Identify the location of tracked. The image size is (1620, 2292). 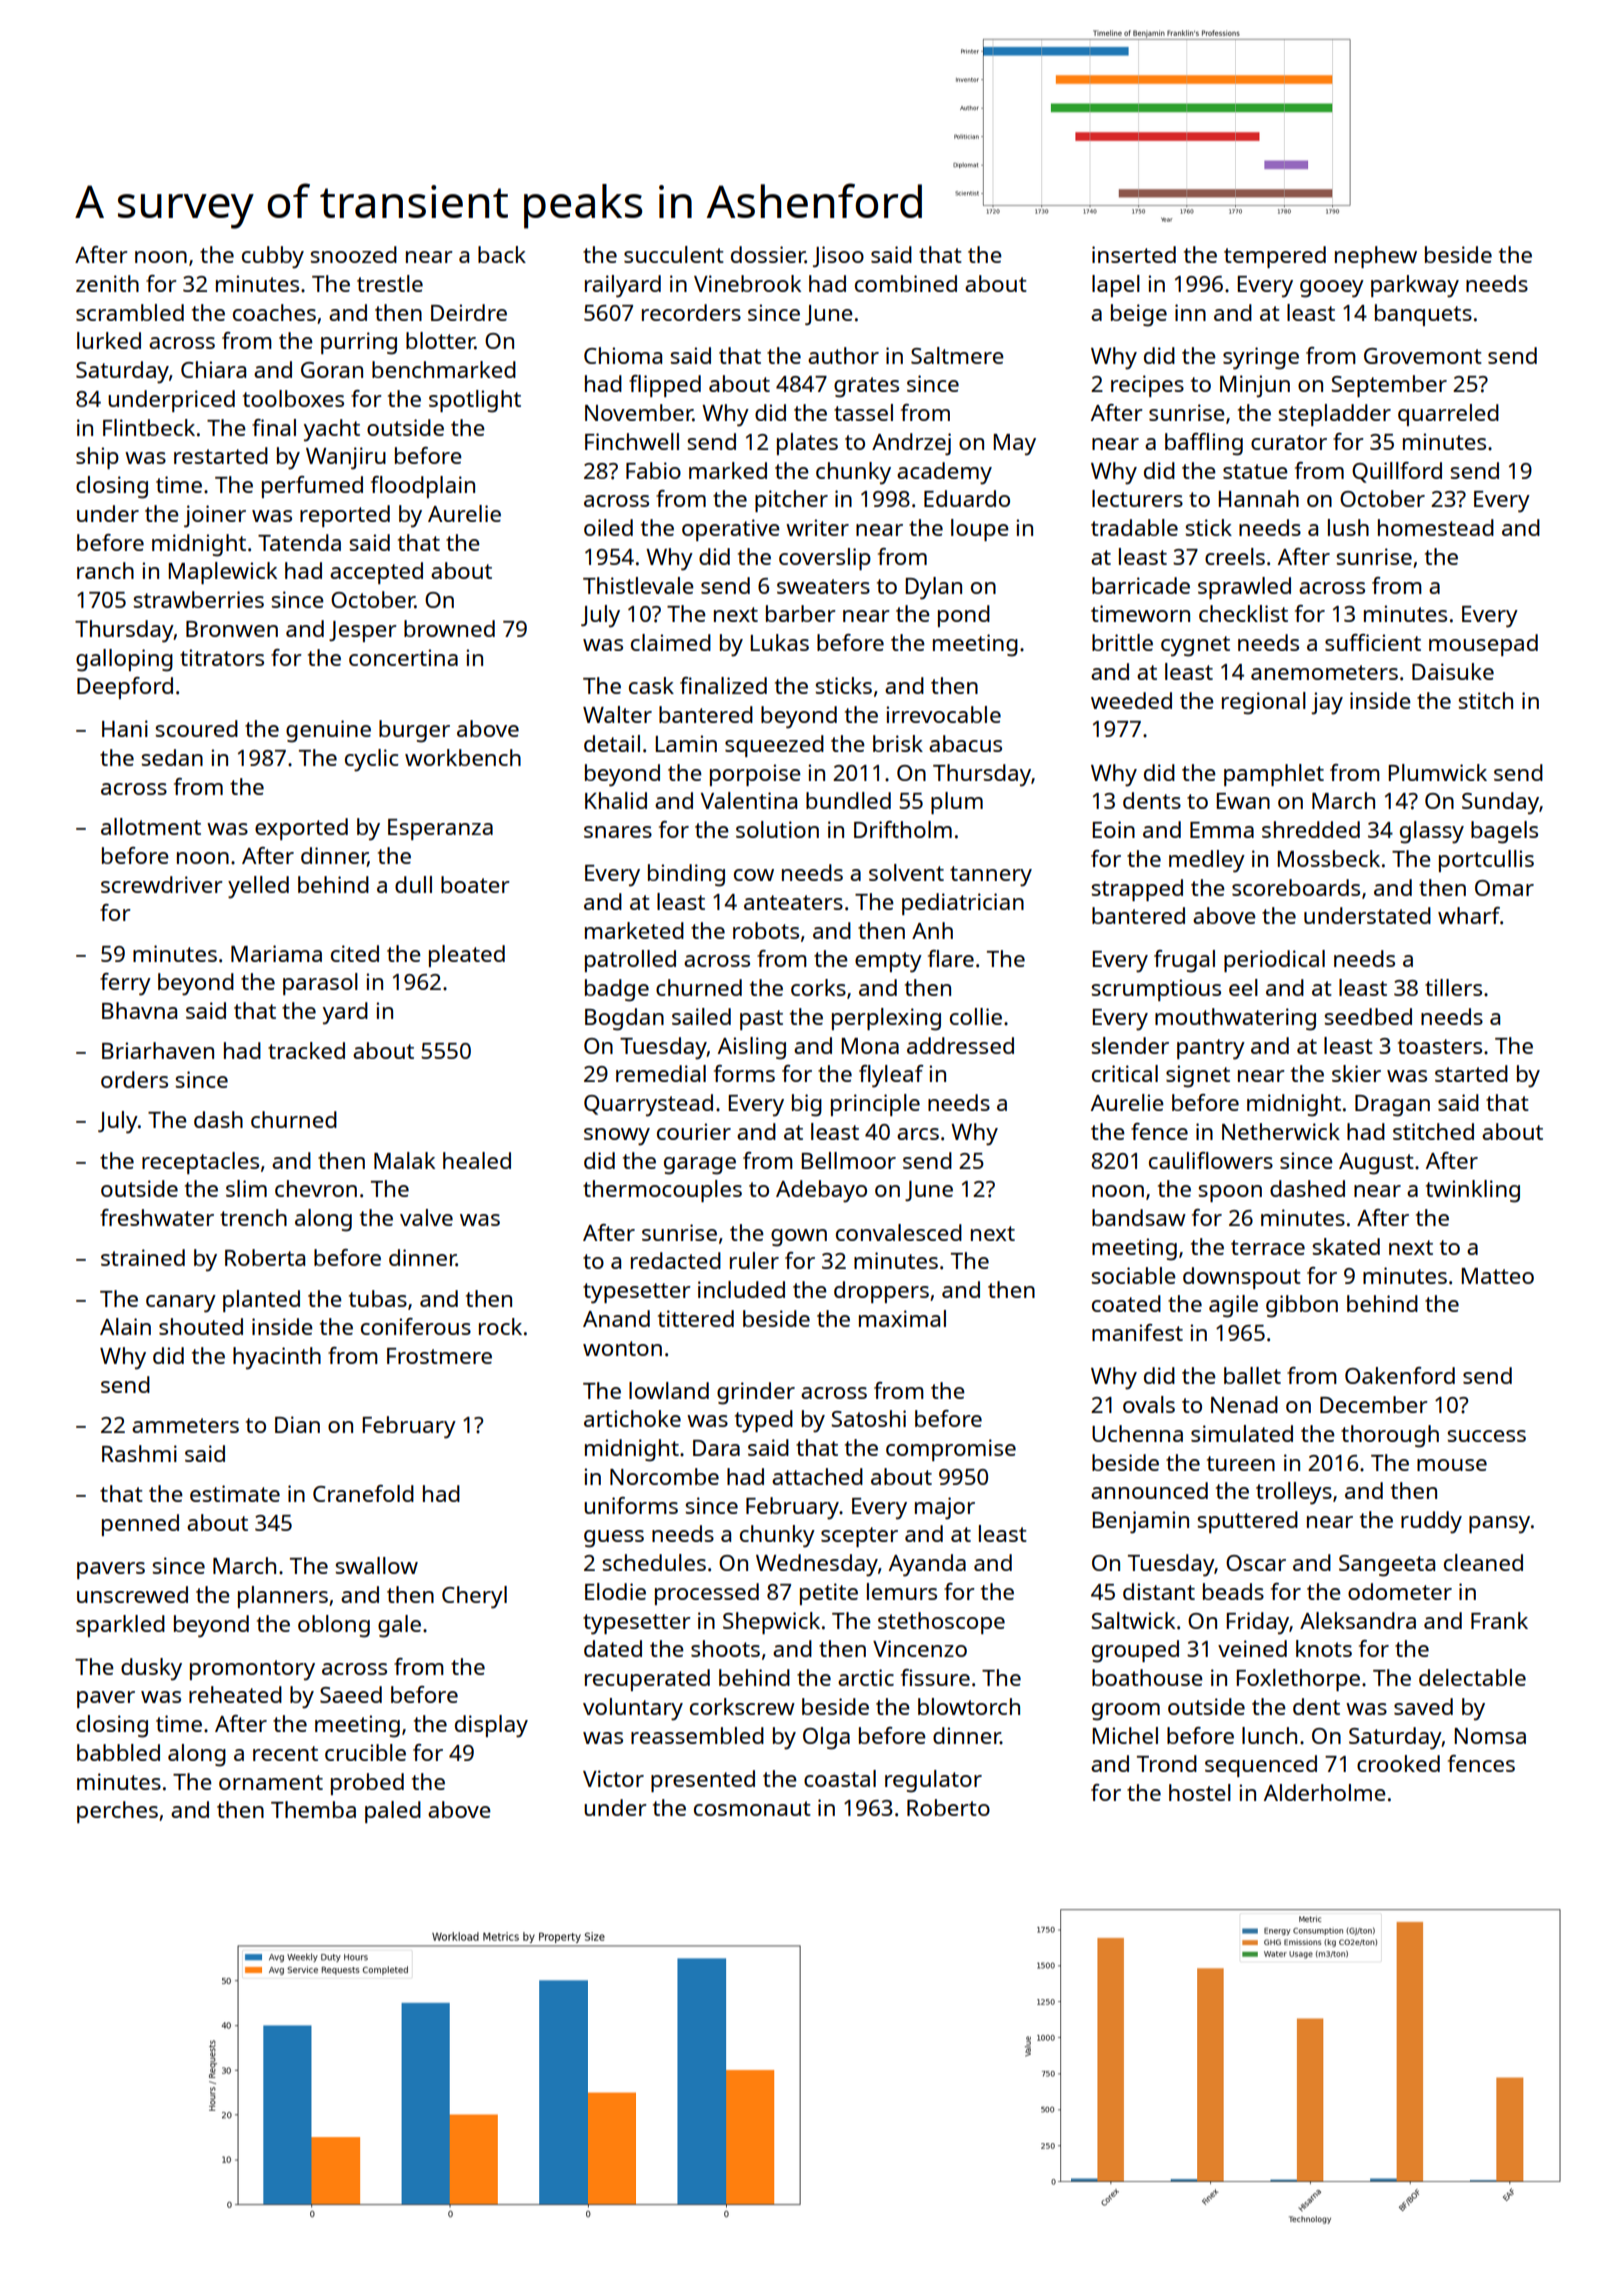
(306, 1050).
